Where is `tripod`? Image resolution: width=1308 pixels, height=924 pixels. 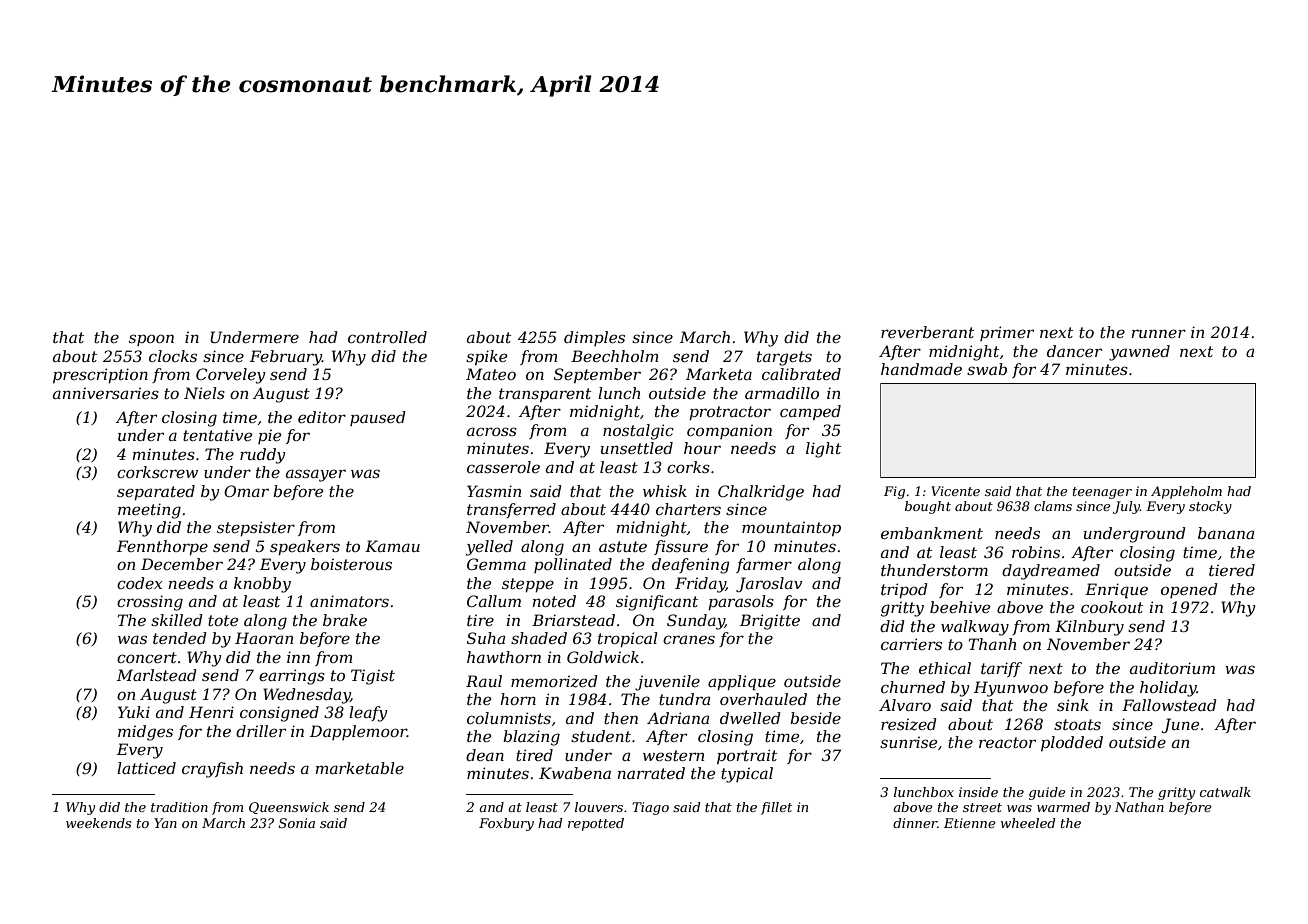
tripod is located at coordinates (904, 590).
